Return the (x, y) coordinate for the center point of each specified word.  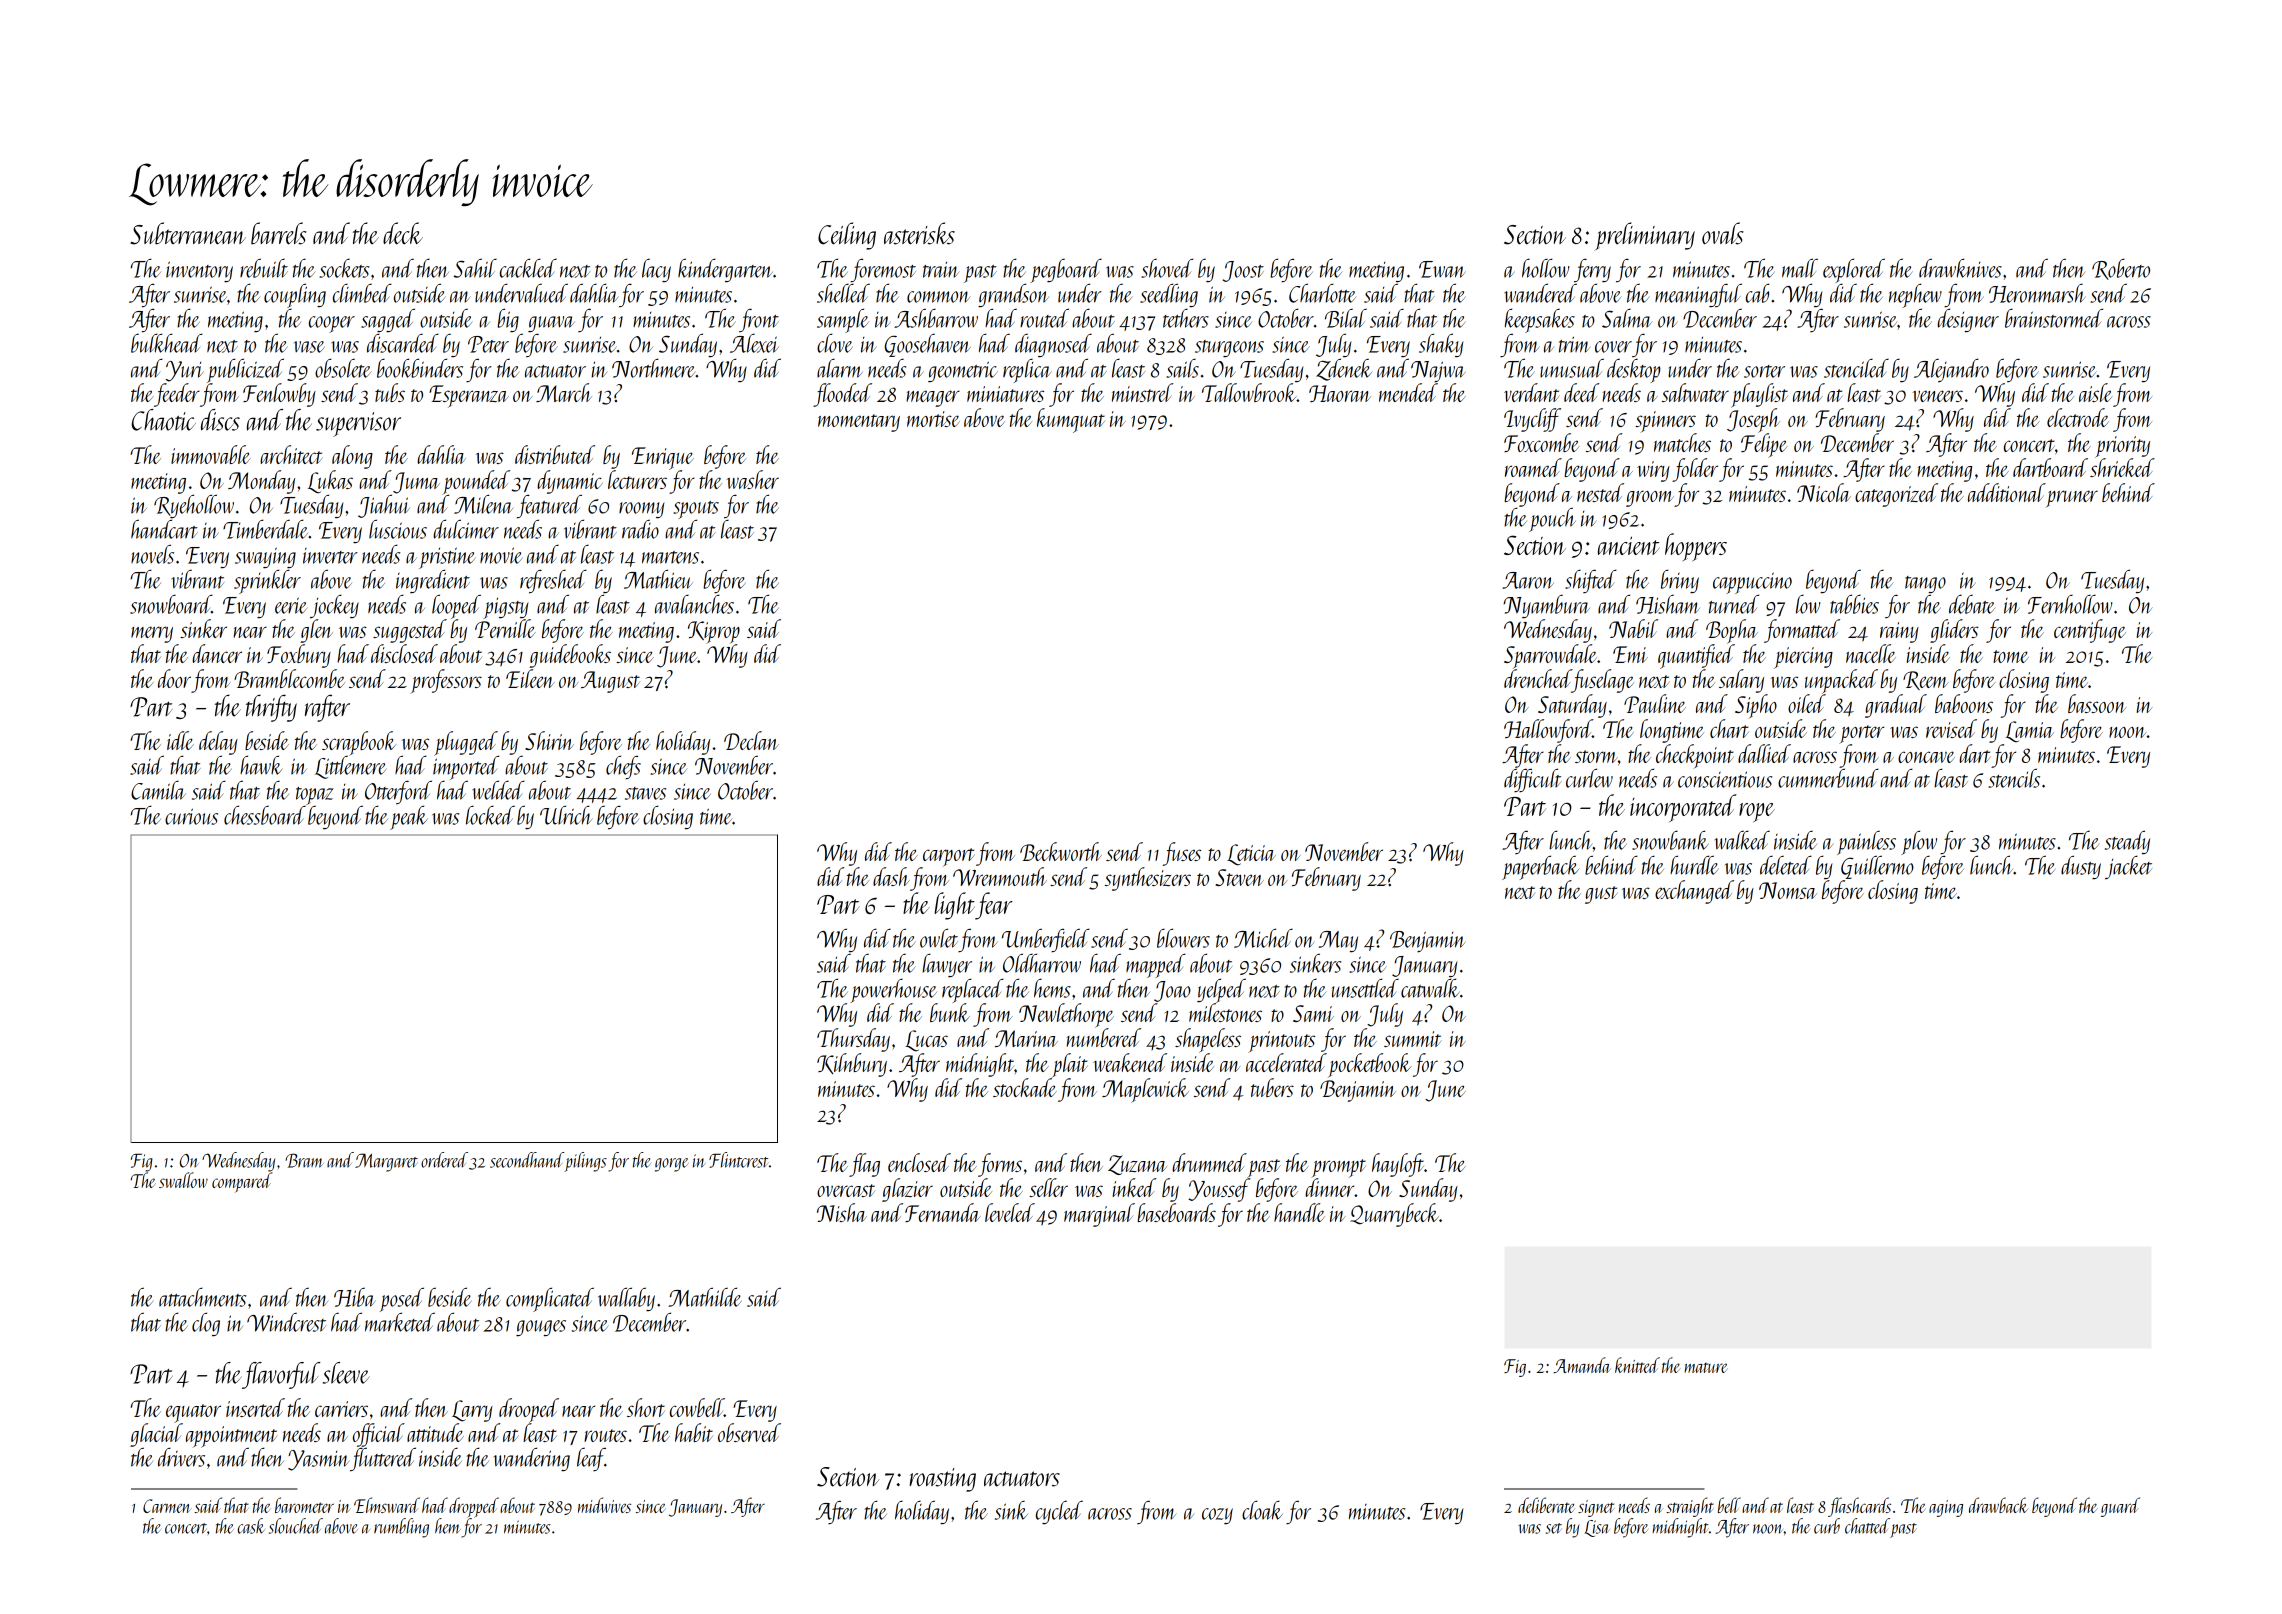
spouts (696, 510)
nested (1600, 492)
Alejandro (1951, 371)
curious (191, 816)
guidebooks (570, 656)
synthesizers (1148, 879)
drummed (1209, 1162)
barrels (278, 233)
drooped (529, 1410)
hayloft (1398, 1165)
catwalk (1430, 988)
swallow (183, 1180)
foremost (883, 270)
